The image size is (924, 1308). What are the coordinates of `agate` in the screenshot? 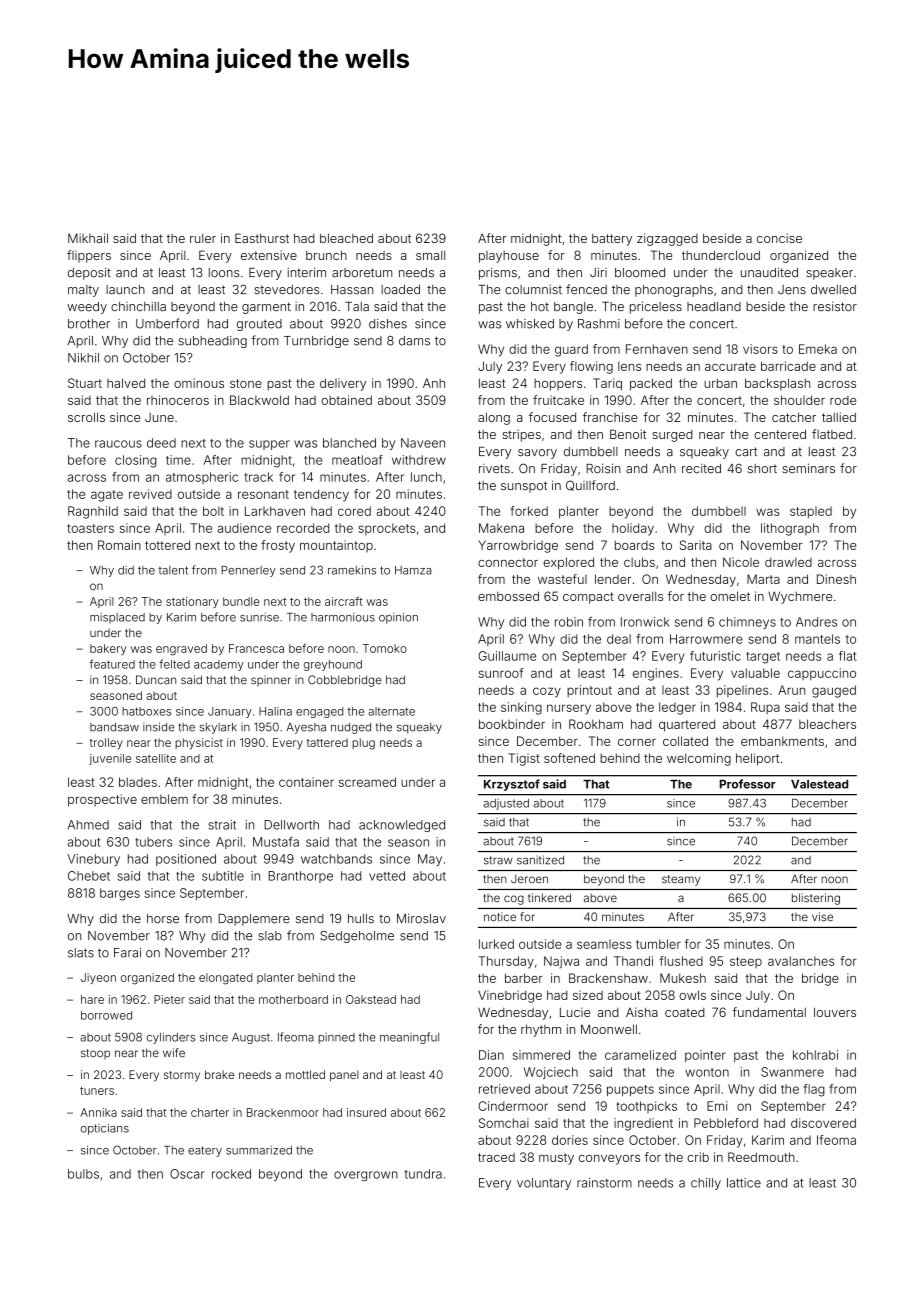 It's located at (107, 496).
